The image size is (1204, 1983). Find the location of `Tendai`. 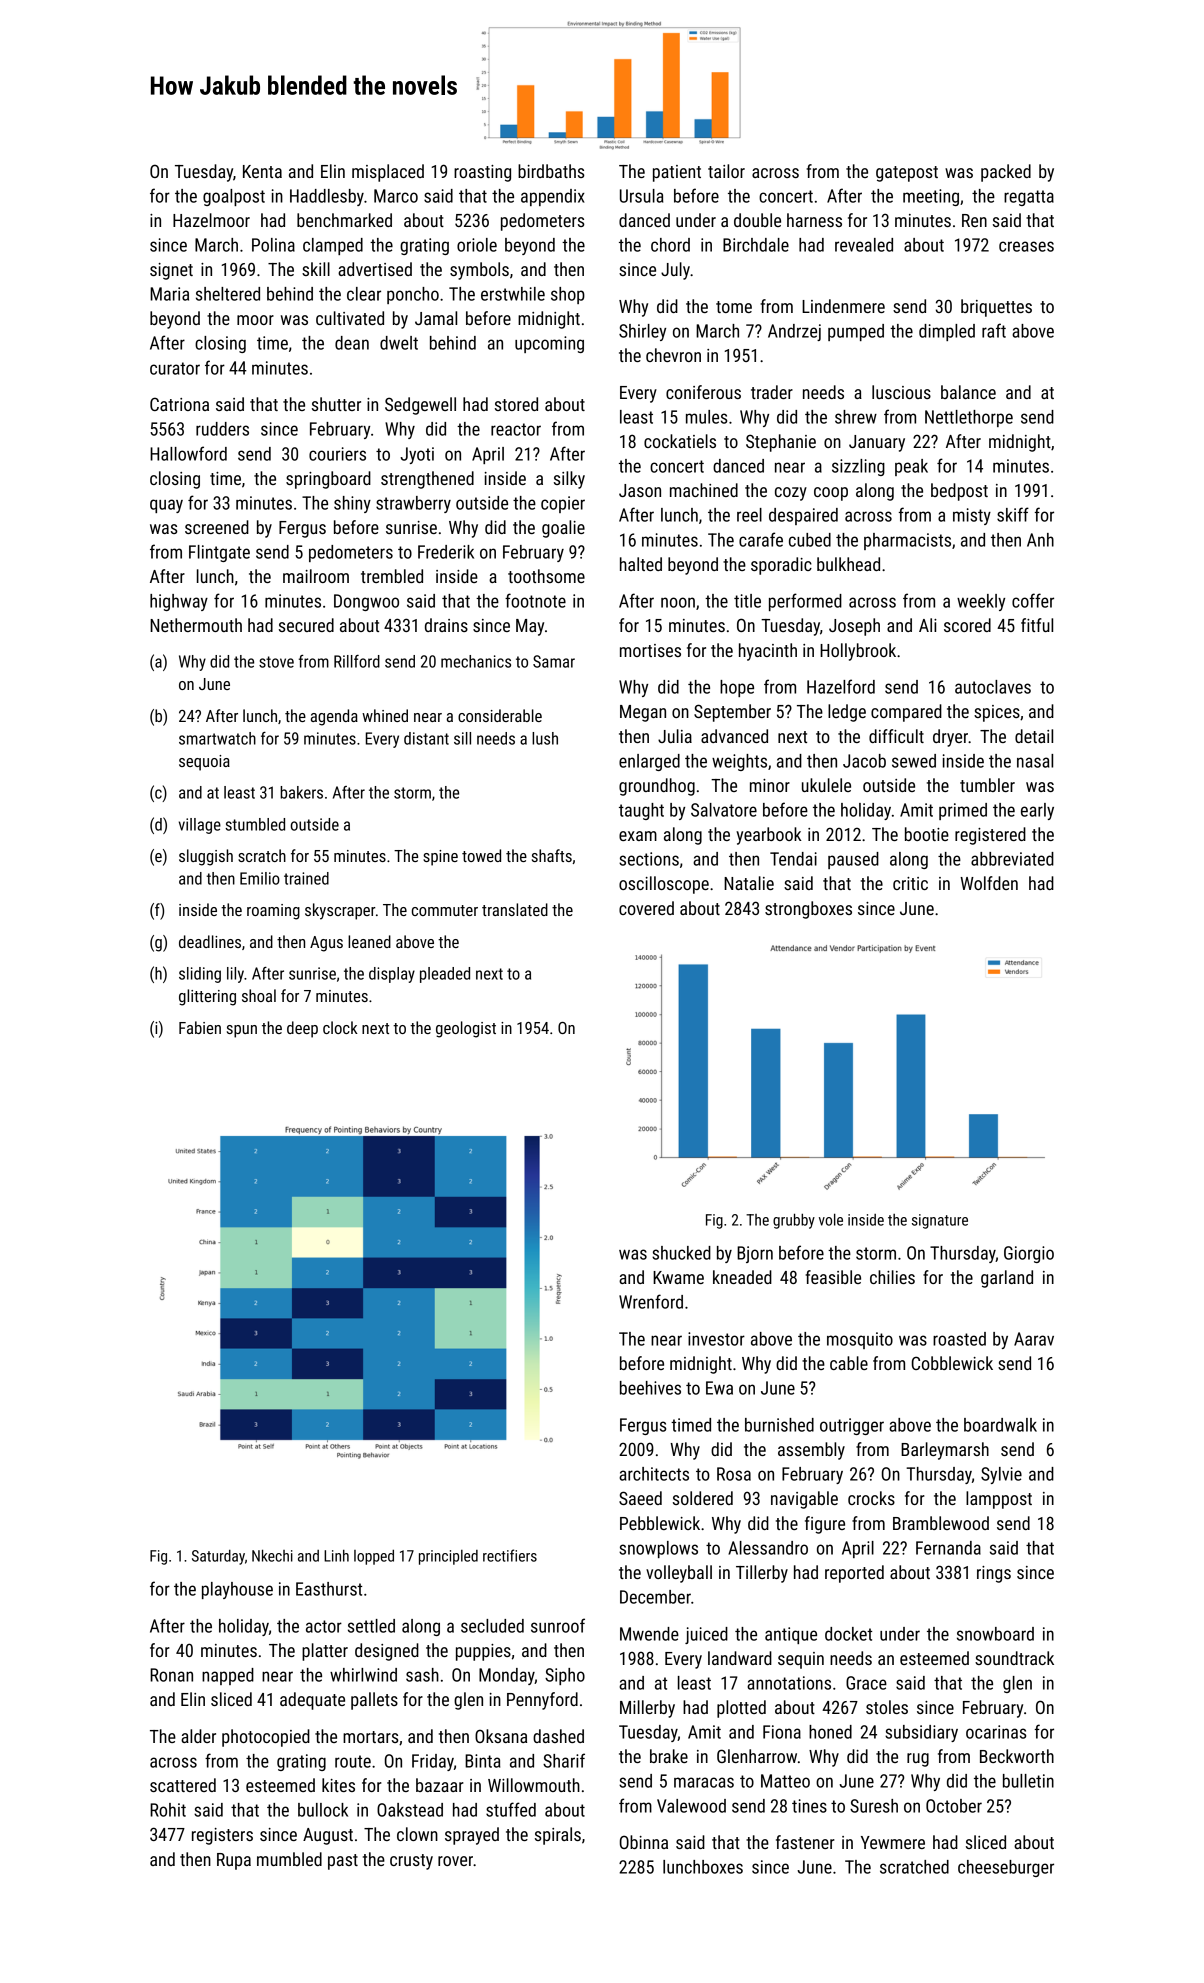

Tendai is located at coordinates (793, 859).
